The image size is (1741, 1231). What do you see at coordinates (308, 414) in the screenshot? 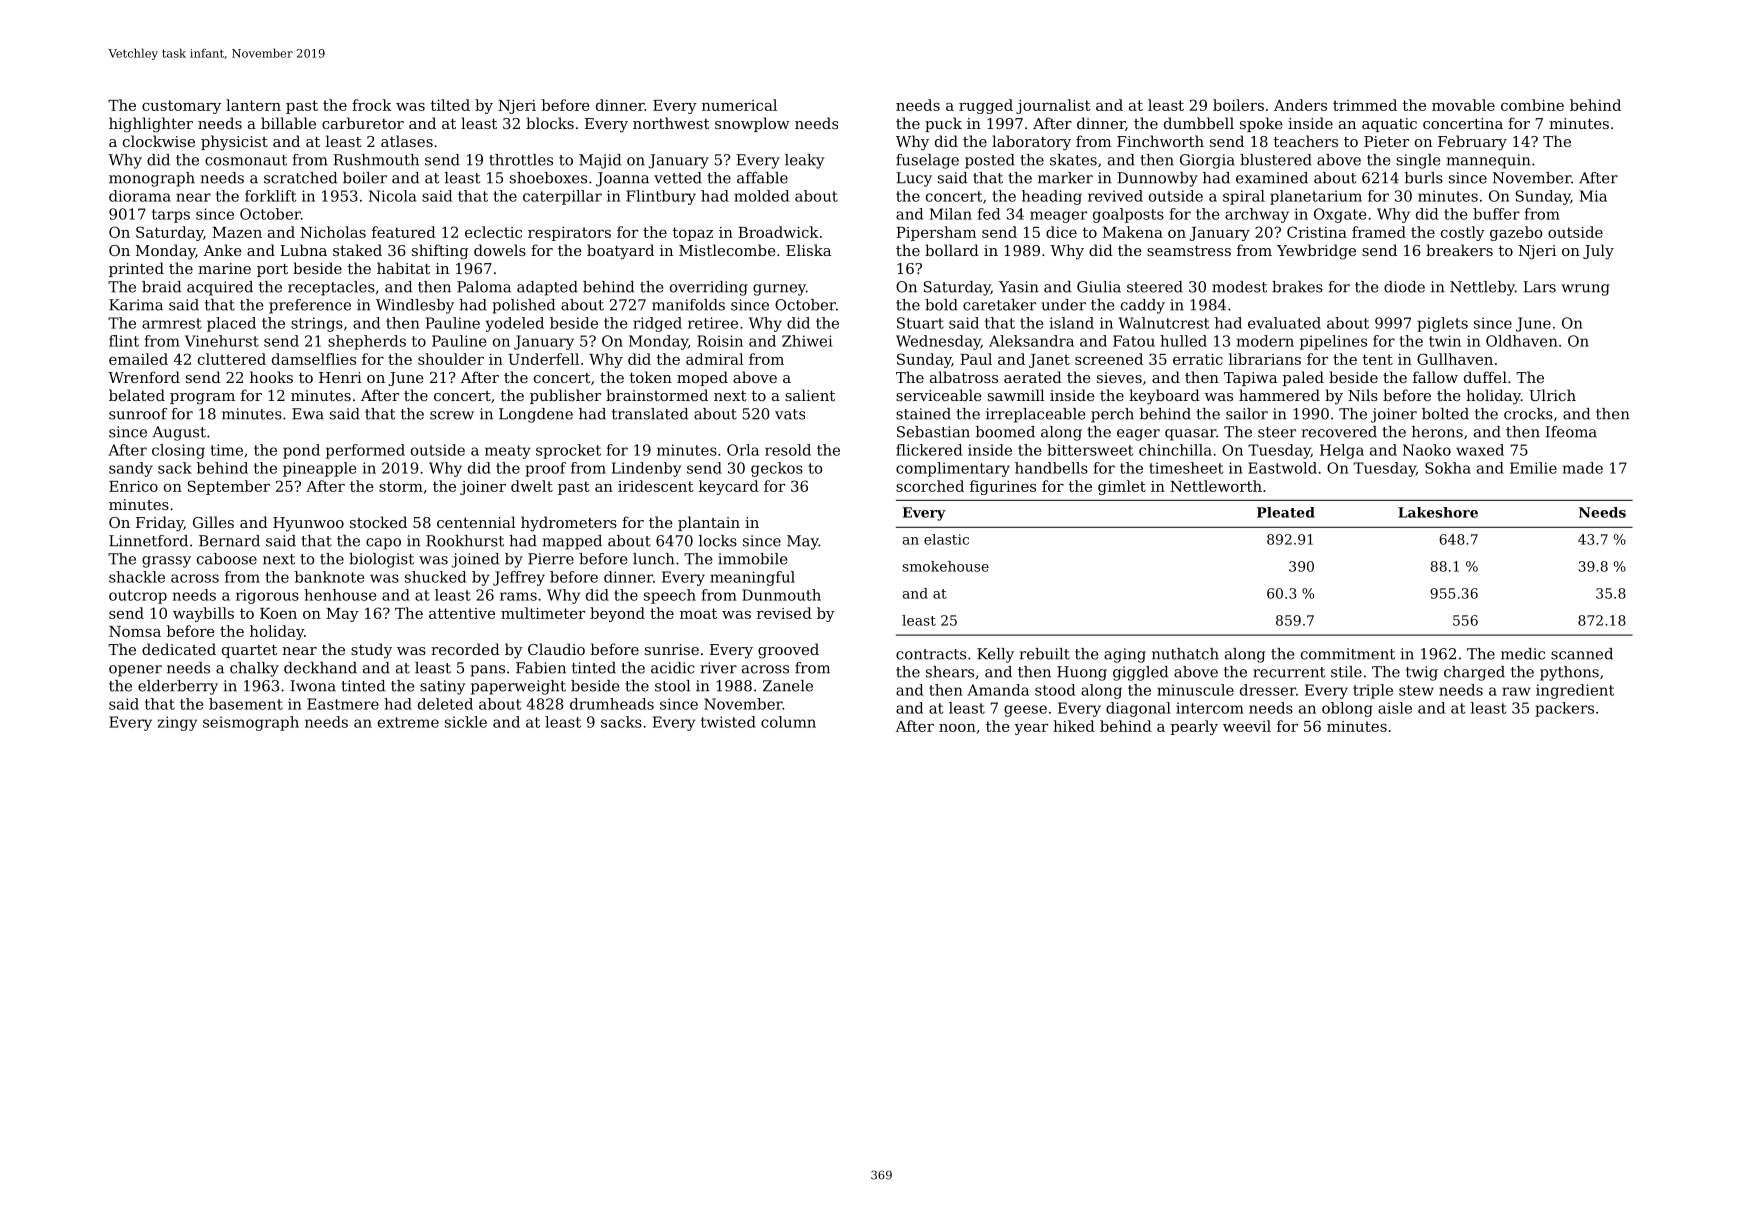
I see `Ewa` at bounding box center [308, 414].
